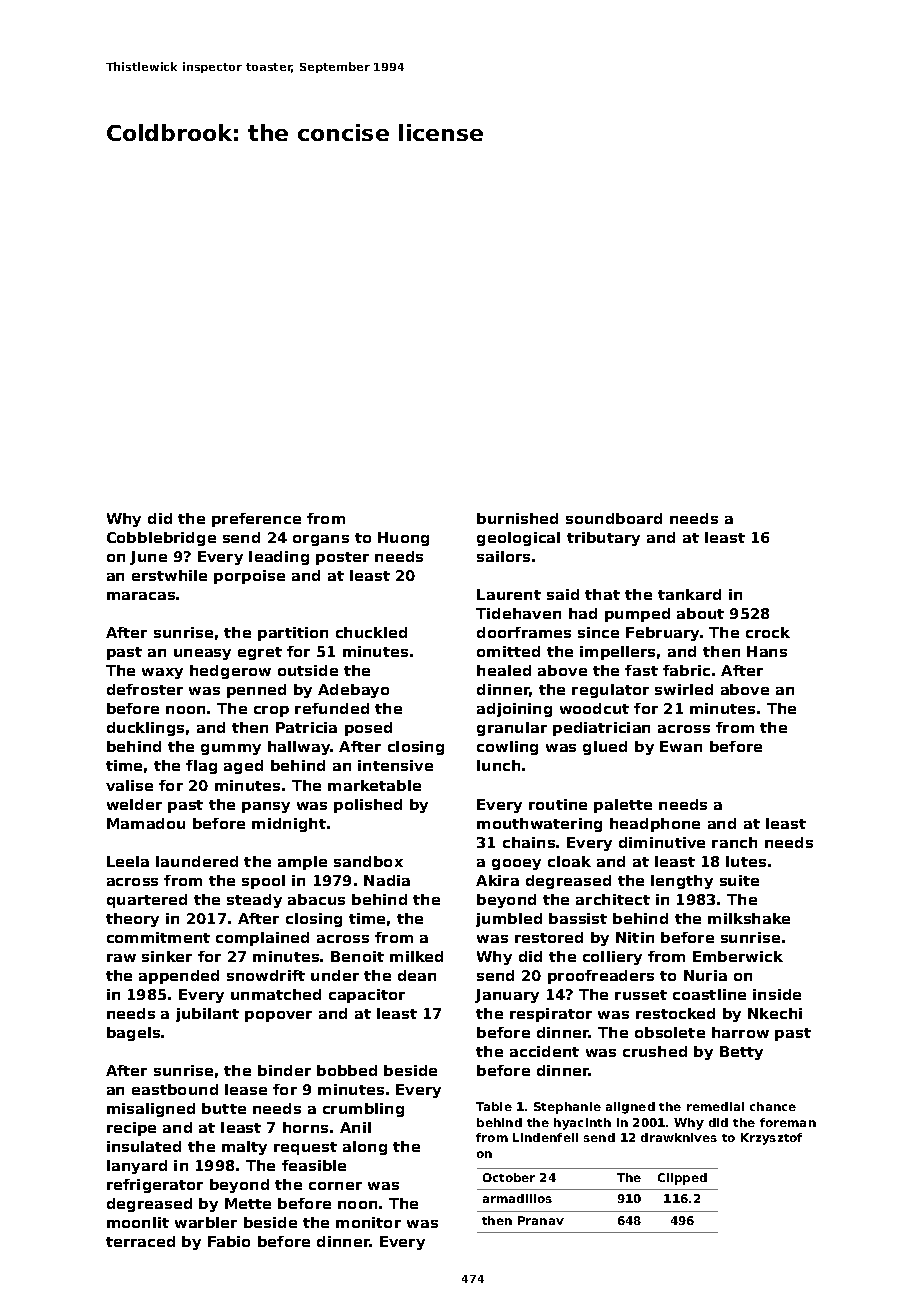 This screenshot has height=1308, width=924. I want to click on ample, so click(302, 863).
